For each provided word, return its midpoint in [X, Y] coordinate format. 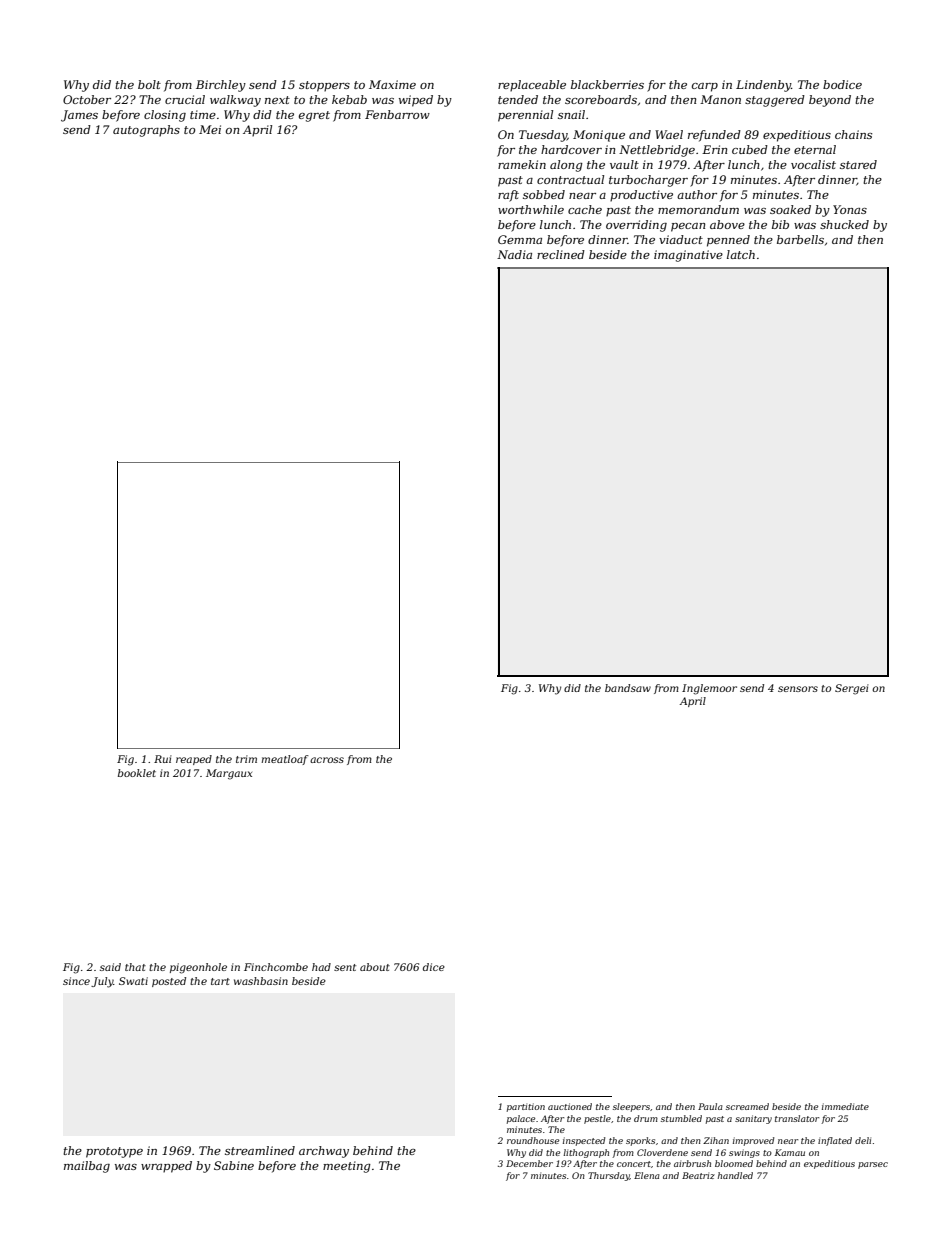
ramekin [522, 164]
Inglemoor [709, 689]
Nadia [514, 254]
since [76, 981]
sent [345, 967]
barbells [800, 239]
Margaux [229, 774]
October [87, 99]
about [375, 967]
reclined [561, 254]
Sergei [852, 689]
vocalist [813, 164]
